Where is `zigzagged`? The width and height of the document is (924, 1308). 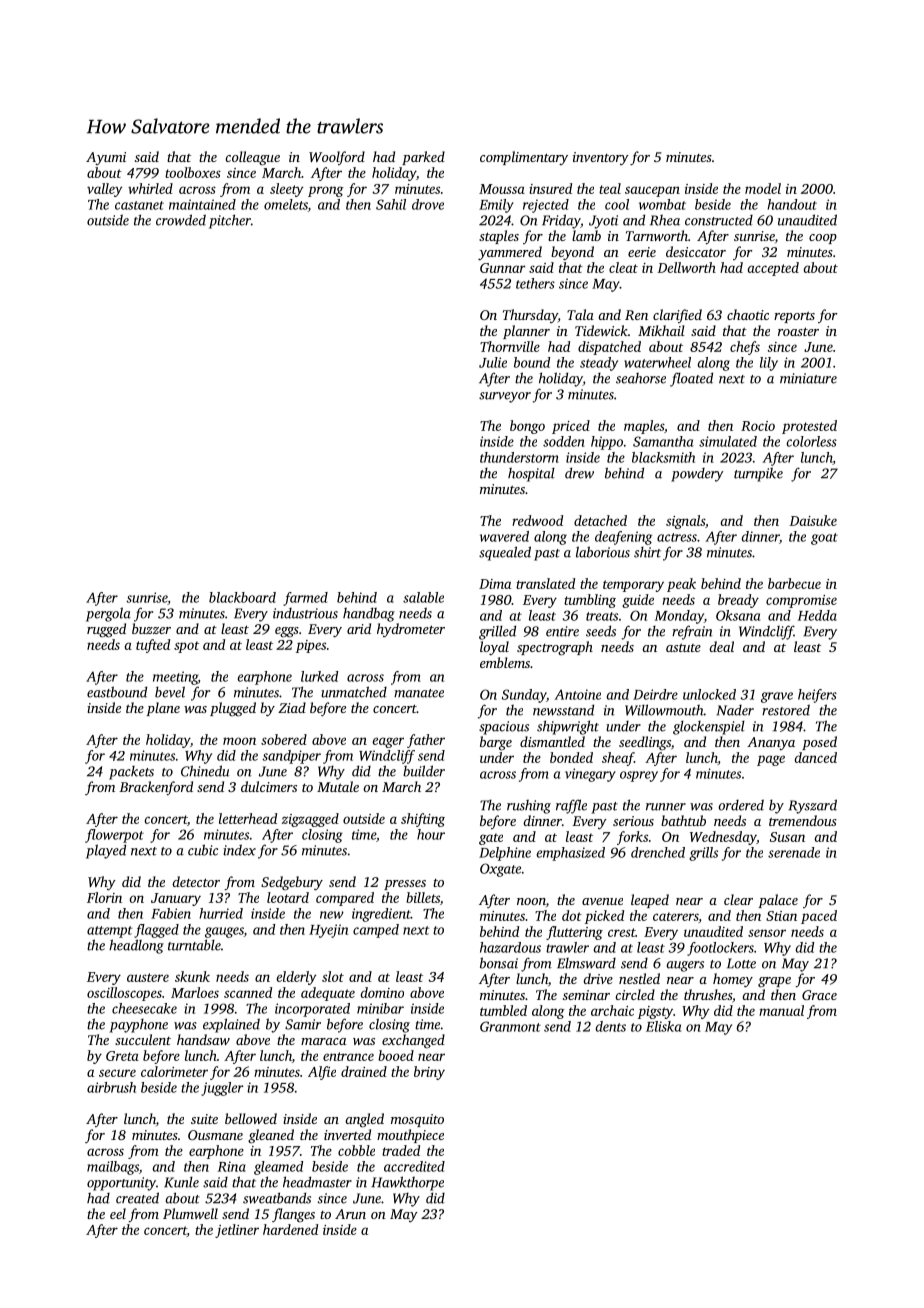 zigzagged is located at coordinates (310, 820).
